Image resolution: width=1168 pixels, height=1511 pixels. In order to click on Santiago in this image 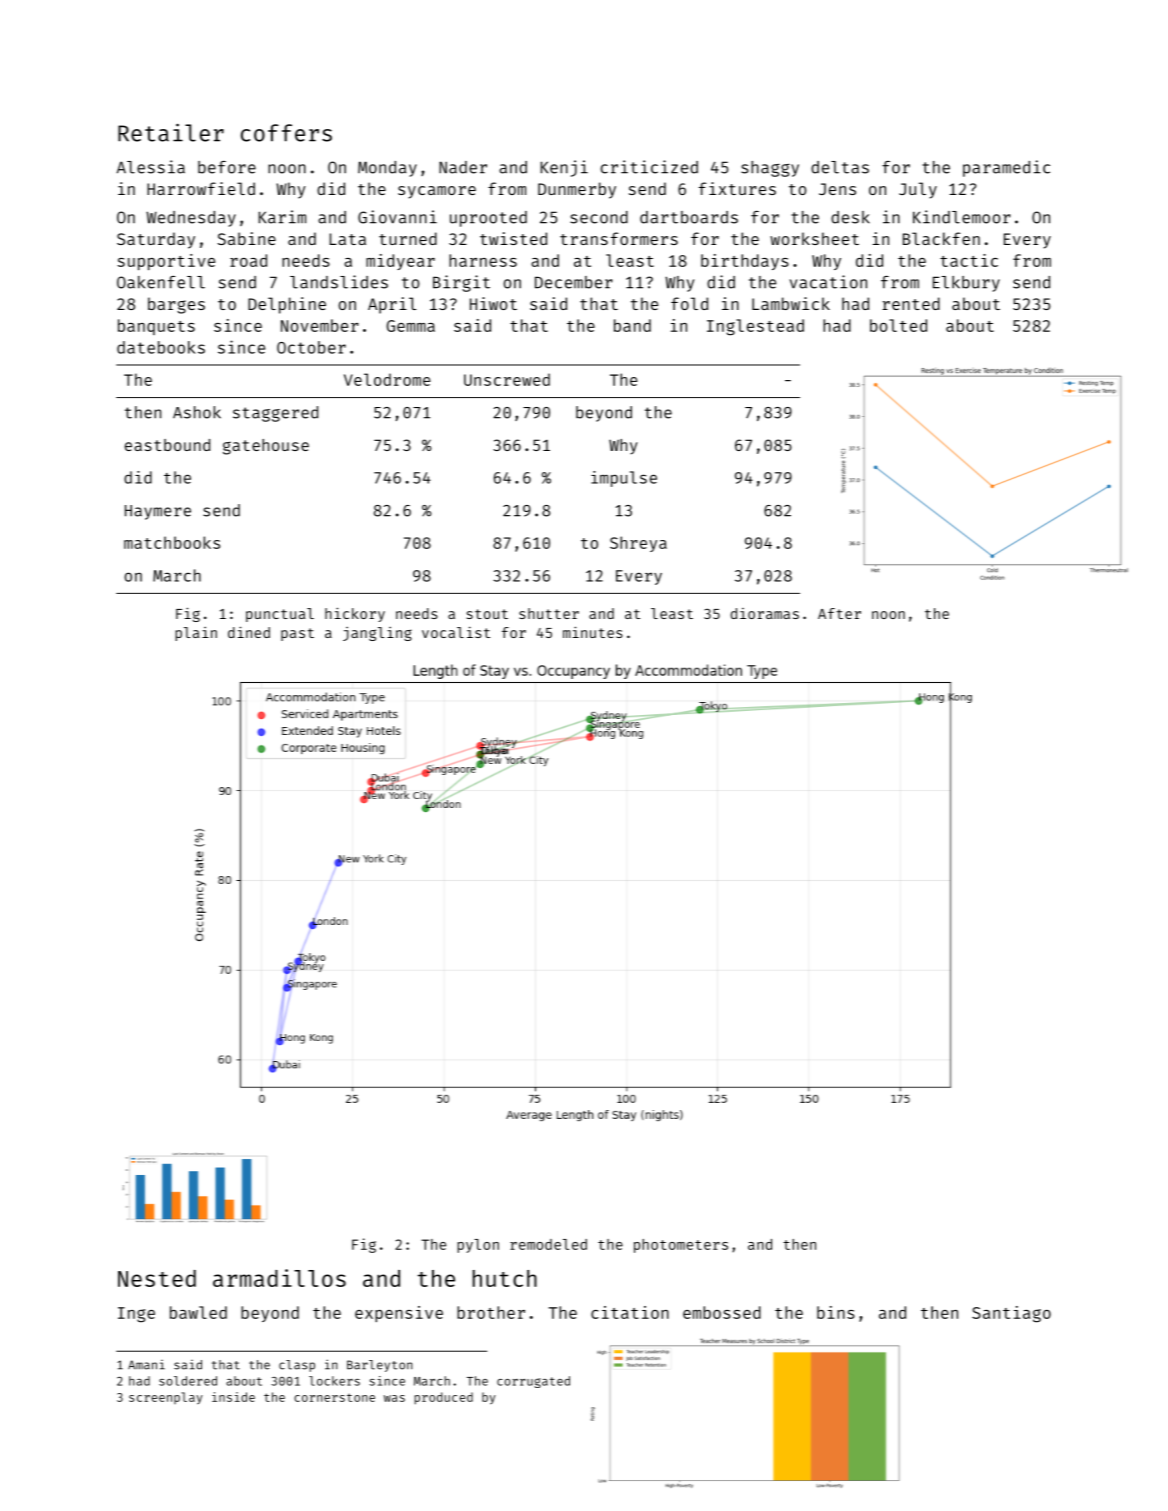, I will do `click(1011, 1314)`.
